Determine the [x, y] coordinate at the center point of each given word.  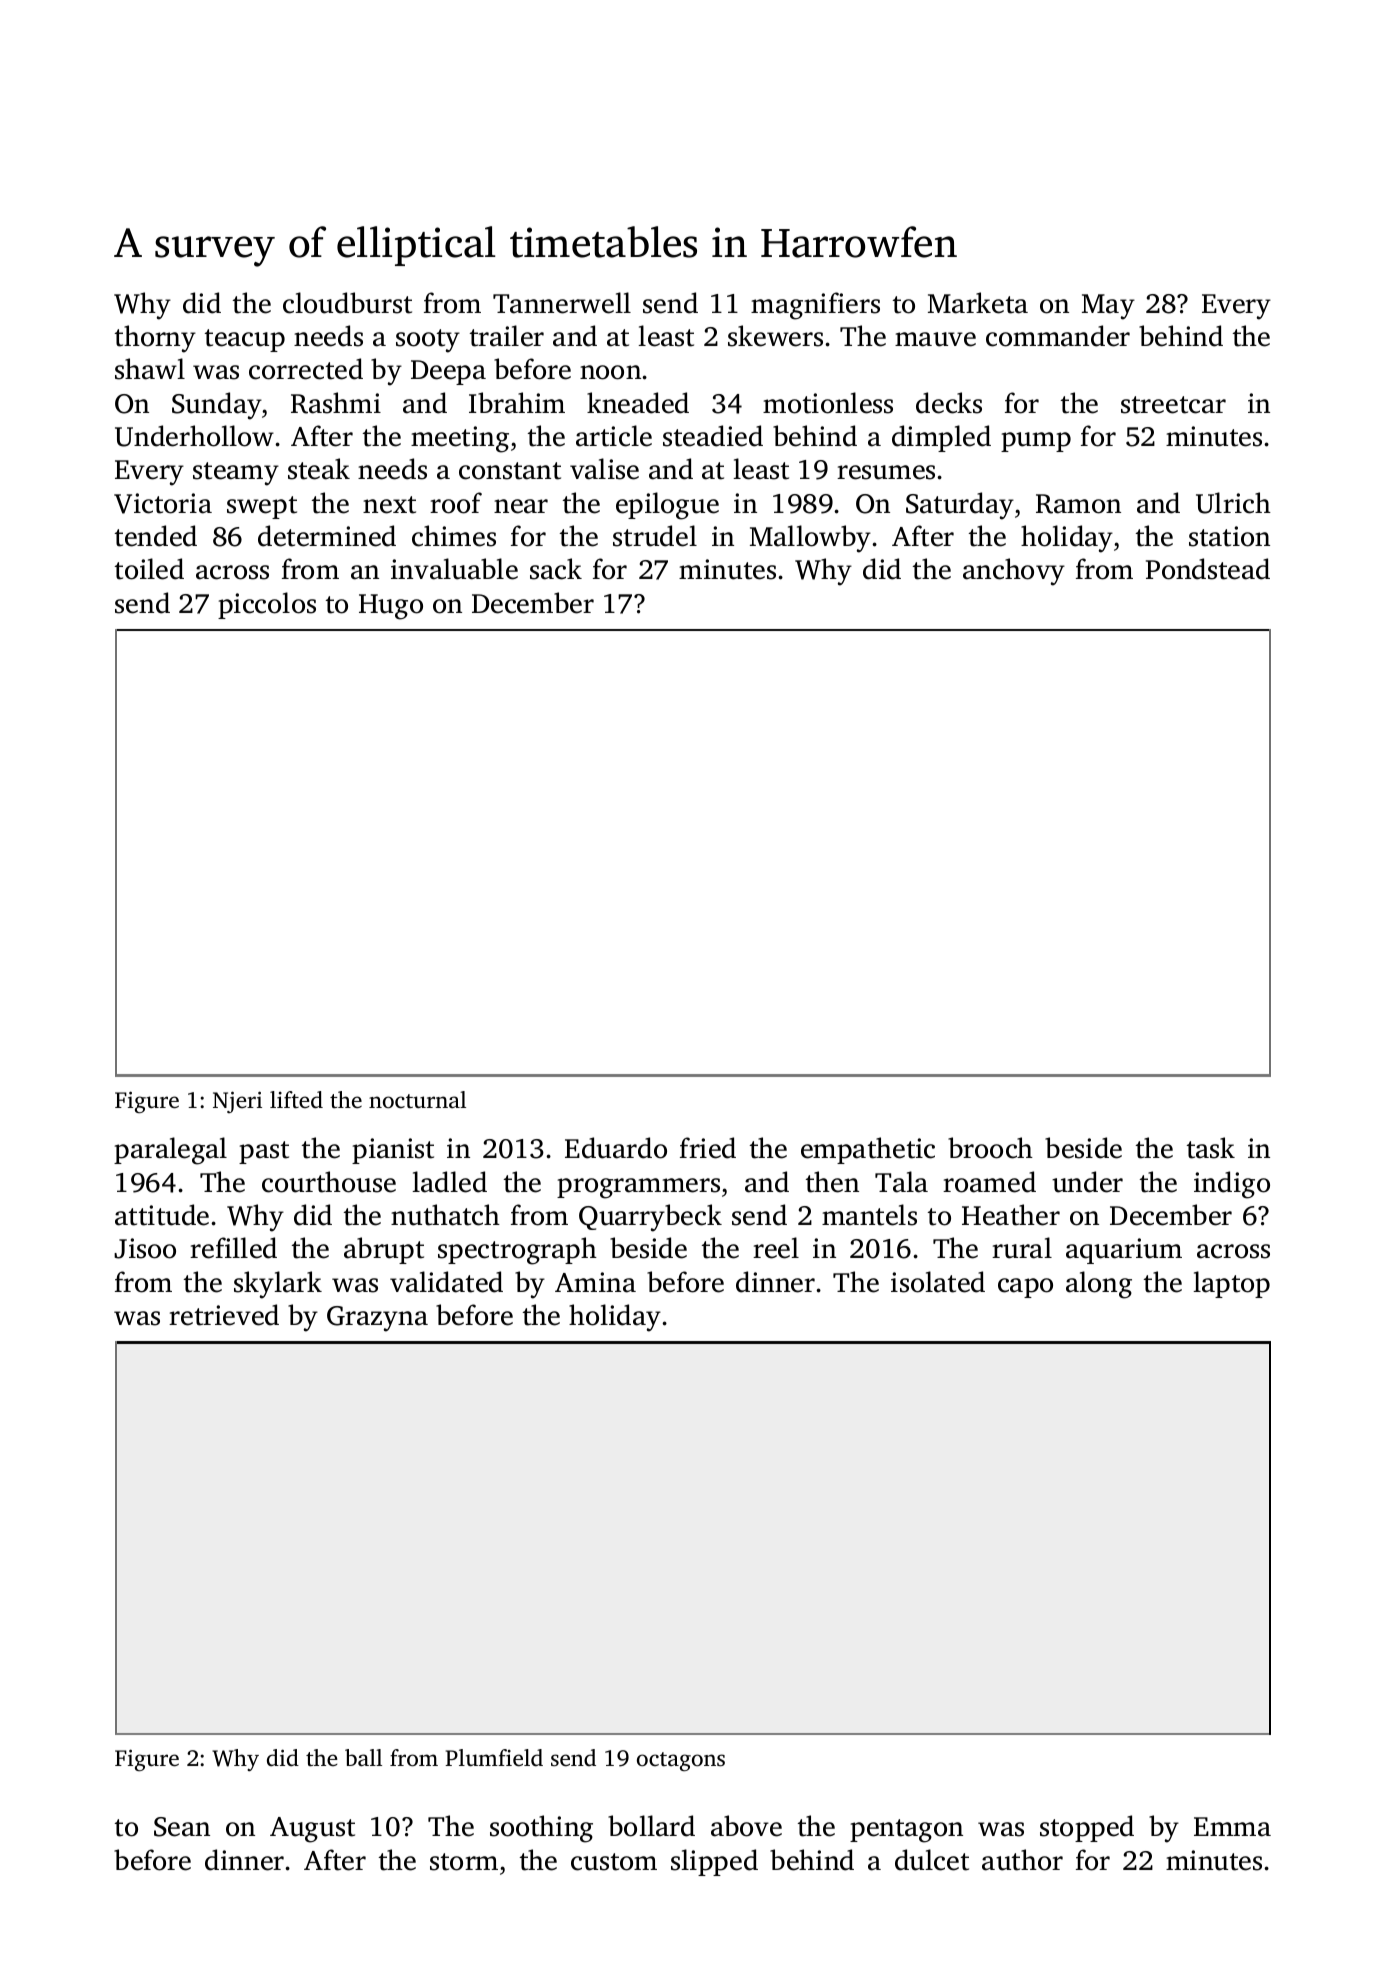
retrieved [224, 1315]
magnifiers [815, 306]
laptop [1231, 1284]
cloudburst [347, 303]
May [1108, 307]
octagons [681, 1761]
